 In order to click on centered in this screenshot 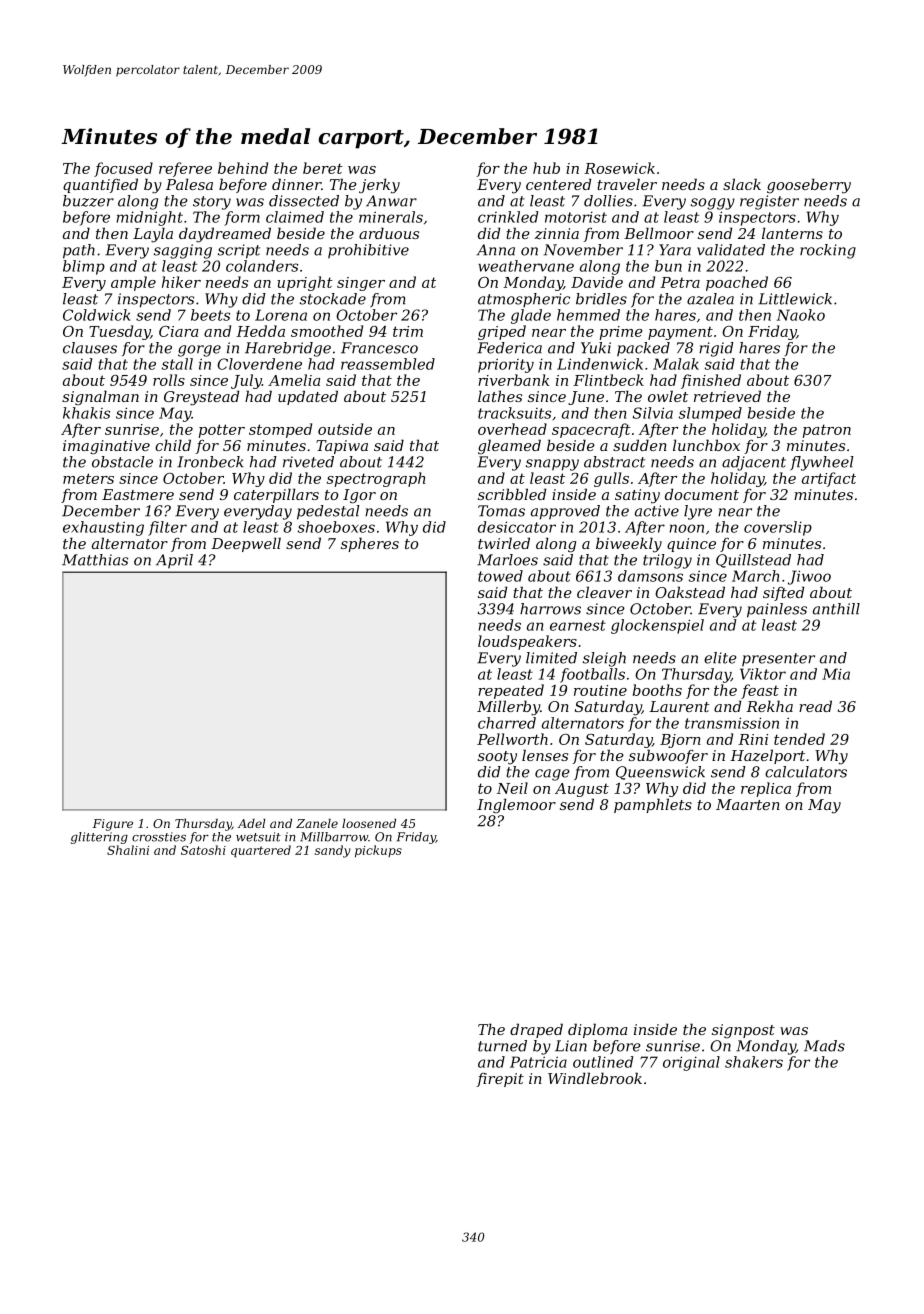, I will do `click(558, 184)`.
